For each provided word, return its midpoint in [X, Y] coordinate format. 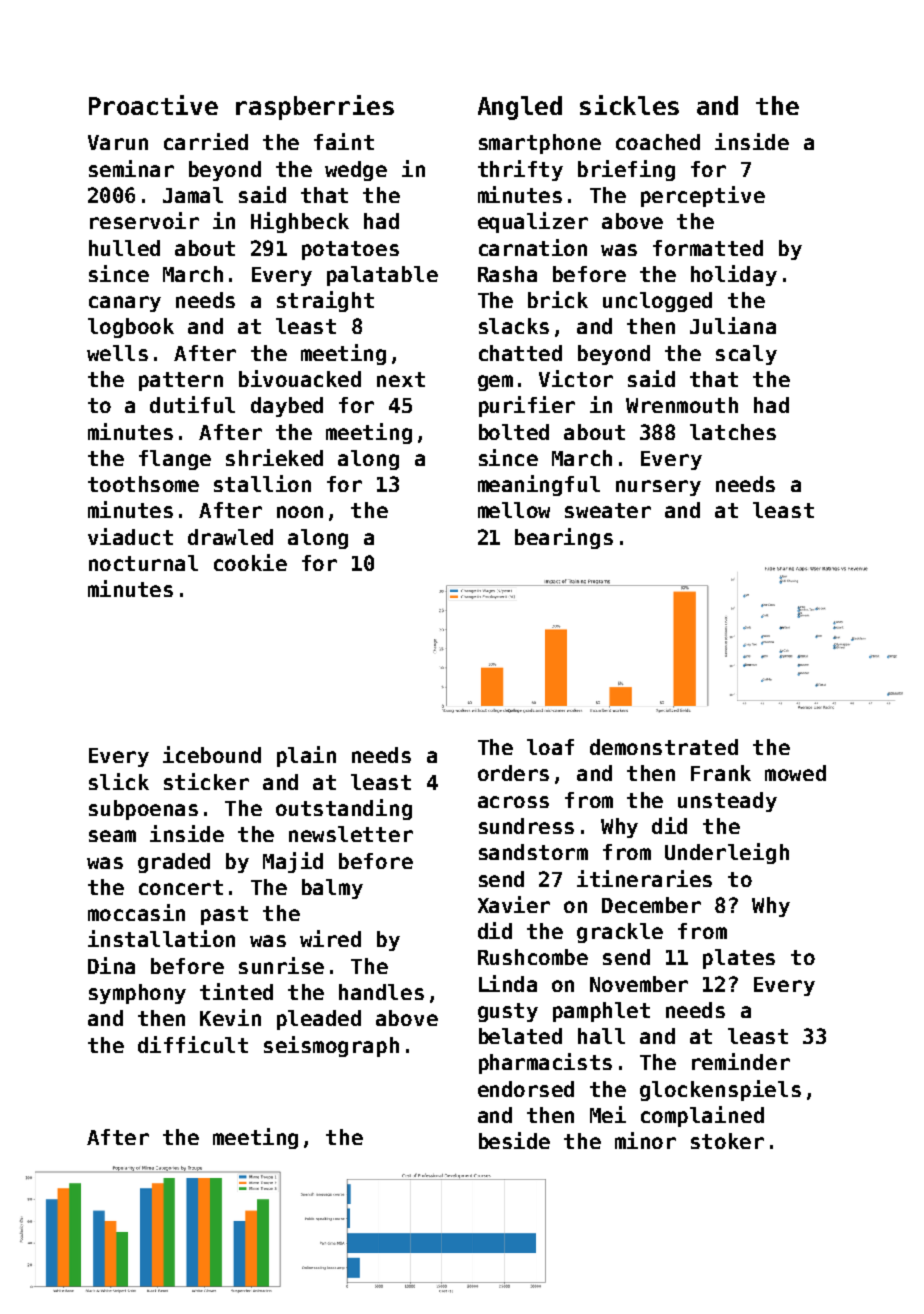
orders [513, 773]
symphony [137, 994]
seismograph [331, 1046]
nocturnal [143, 563]
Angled [520, 108]
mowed [795, 773]
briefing [626, 170]
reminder [741, 1061]
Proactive [153, 105]
